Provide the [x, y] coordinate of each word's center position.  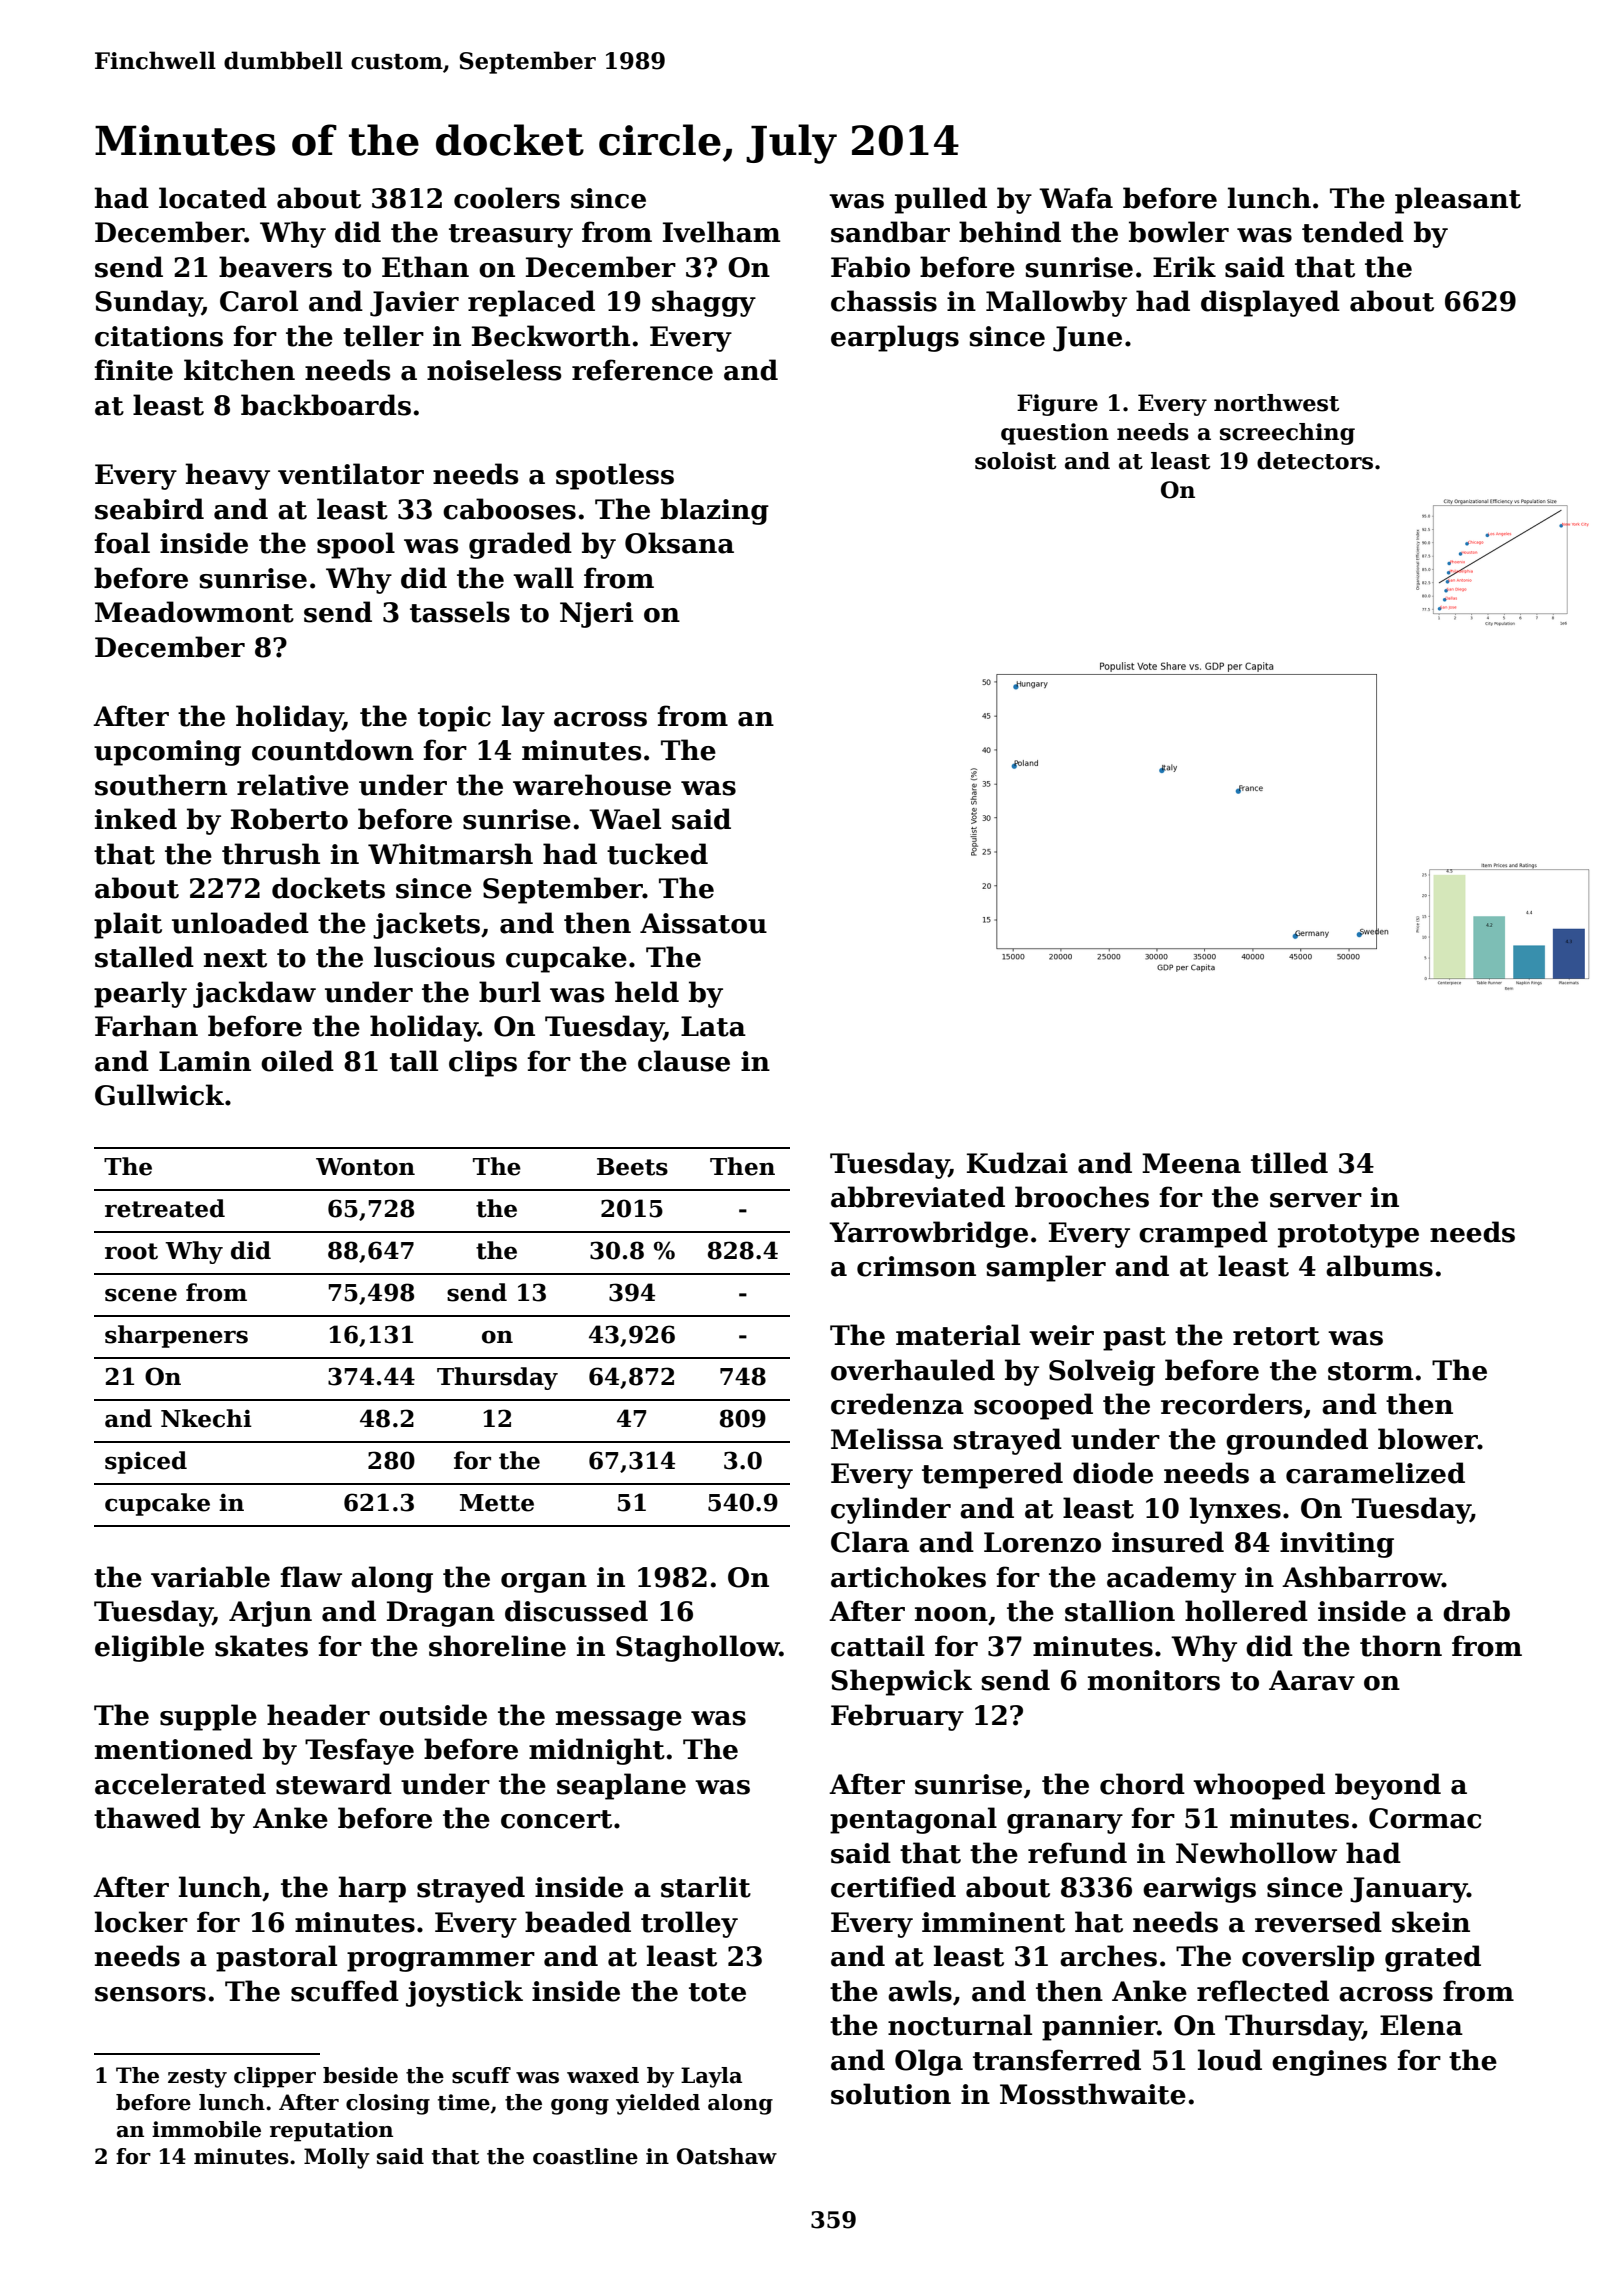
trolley [689, 1924]
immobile [206, 2129]
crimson [916, 1266]
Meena [1191, 1163]
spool [356, 545]
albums [1379, 1266]
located [213, 198]
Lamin [205, 1061]
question [1055, 434]
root [131, 1251]
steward [334, 1784]
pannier [1099, 2028]
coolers [507, 198]
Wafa [1076, 198]
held [647, 992]
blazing [715, 511]
